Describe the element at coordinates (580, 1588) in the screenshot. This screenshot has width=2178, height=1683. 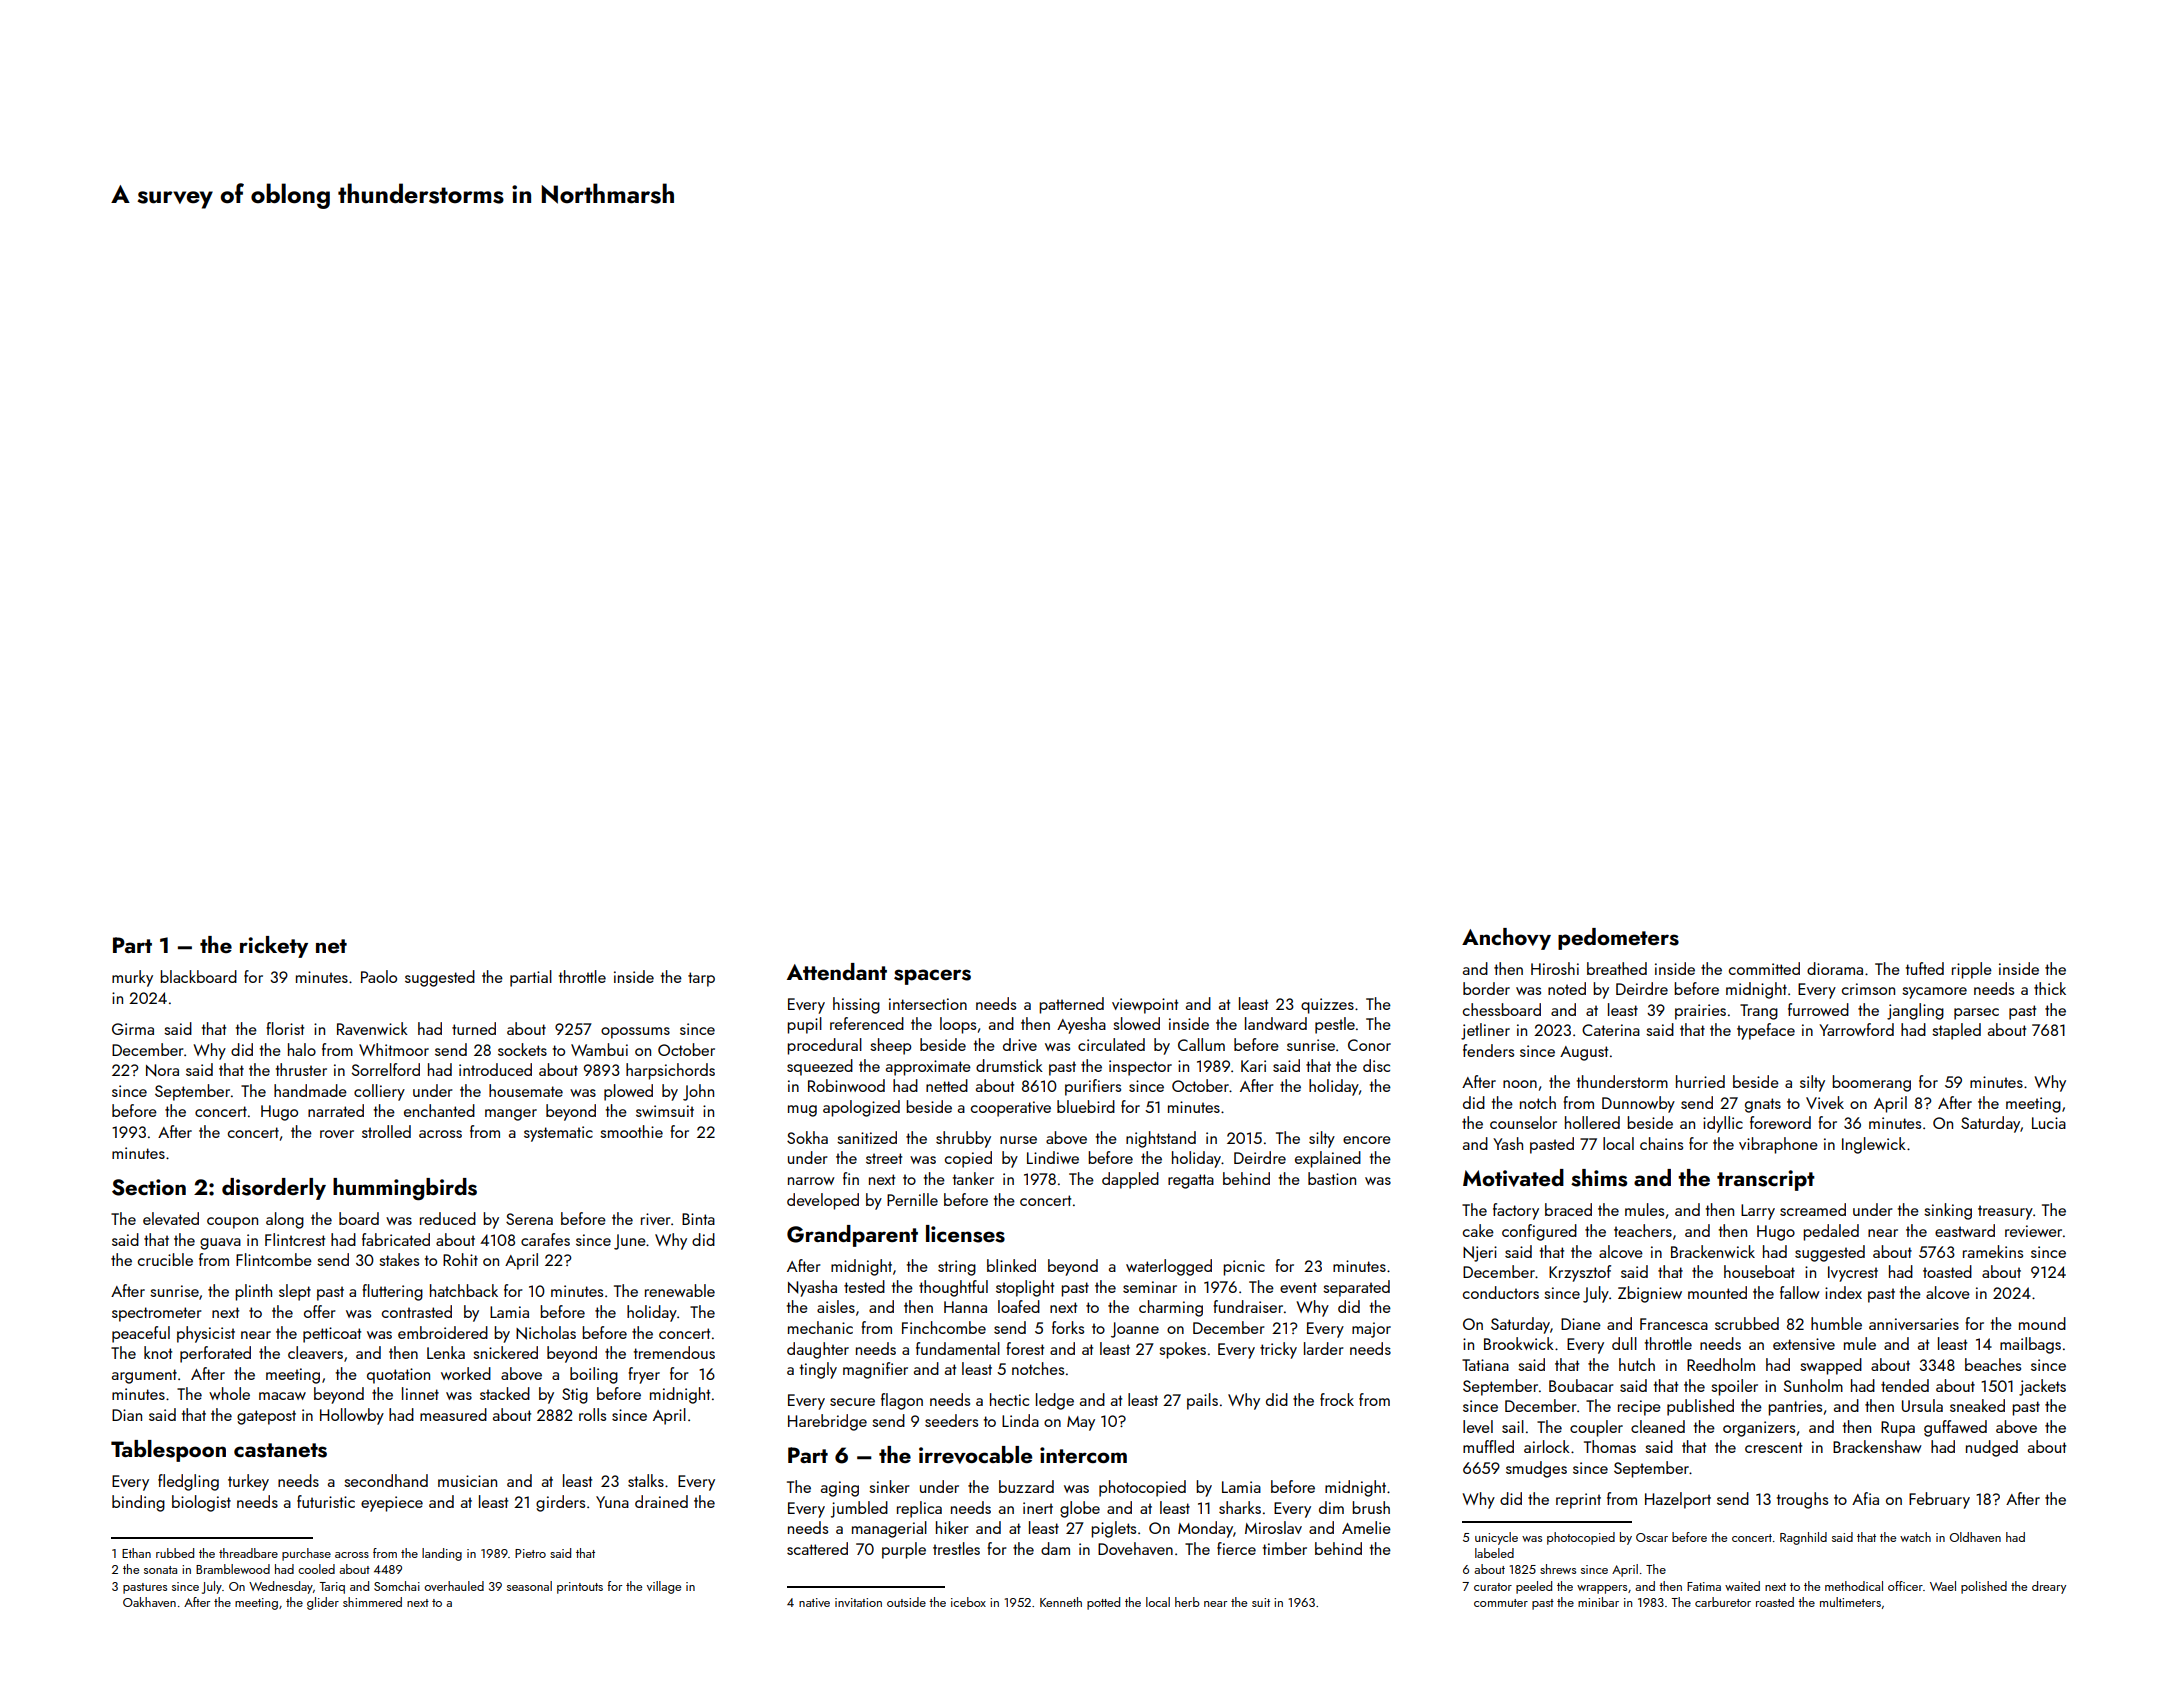
I see `printouts` at that location.
